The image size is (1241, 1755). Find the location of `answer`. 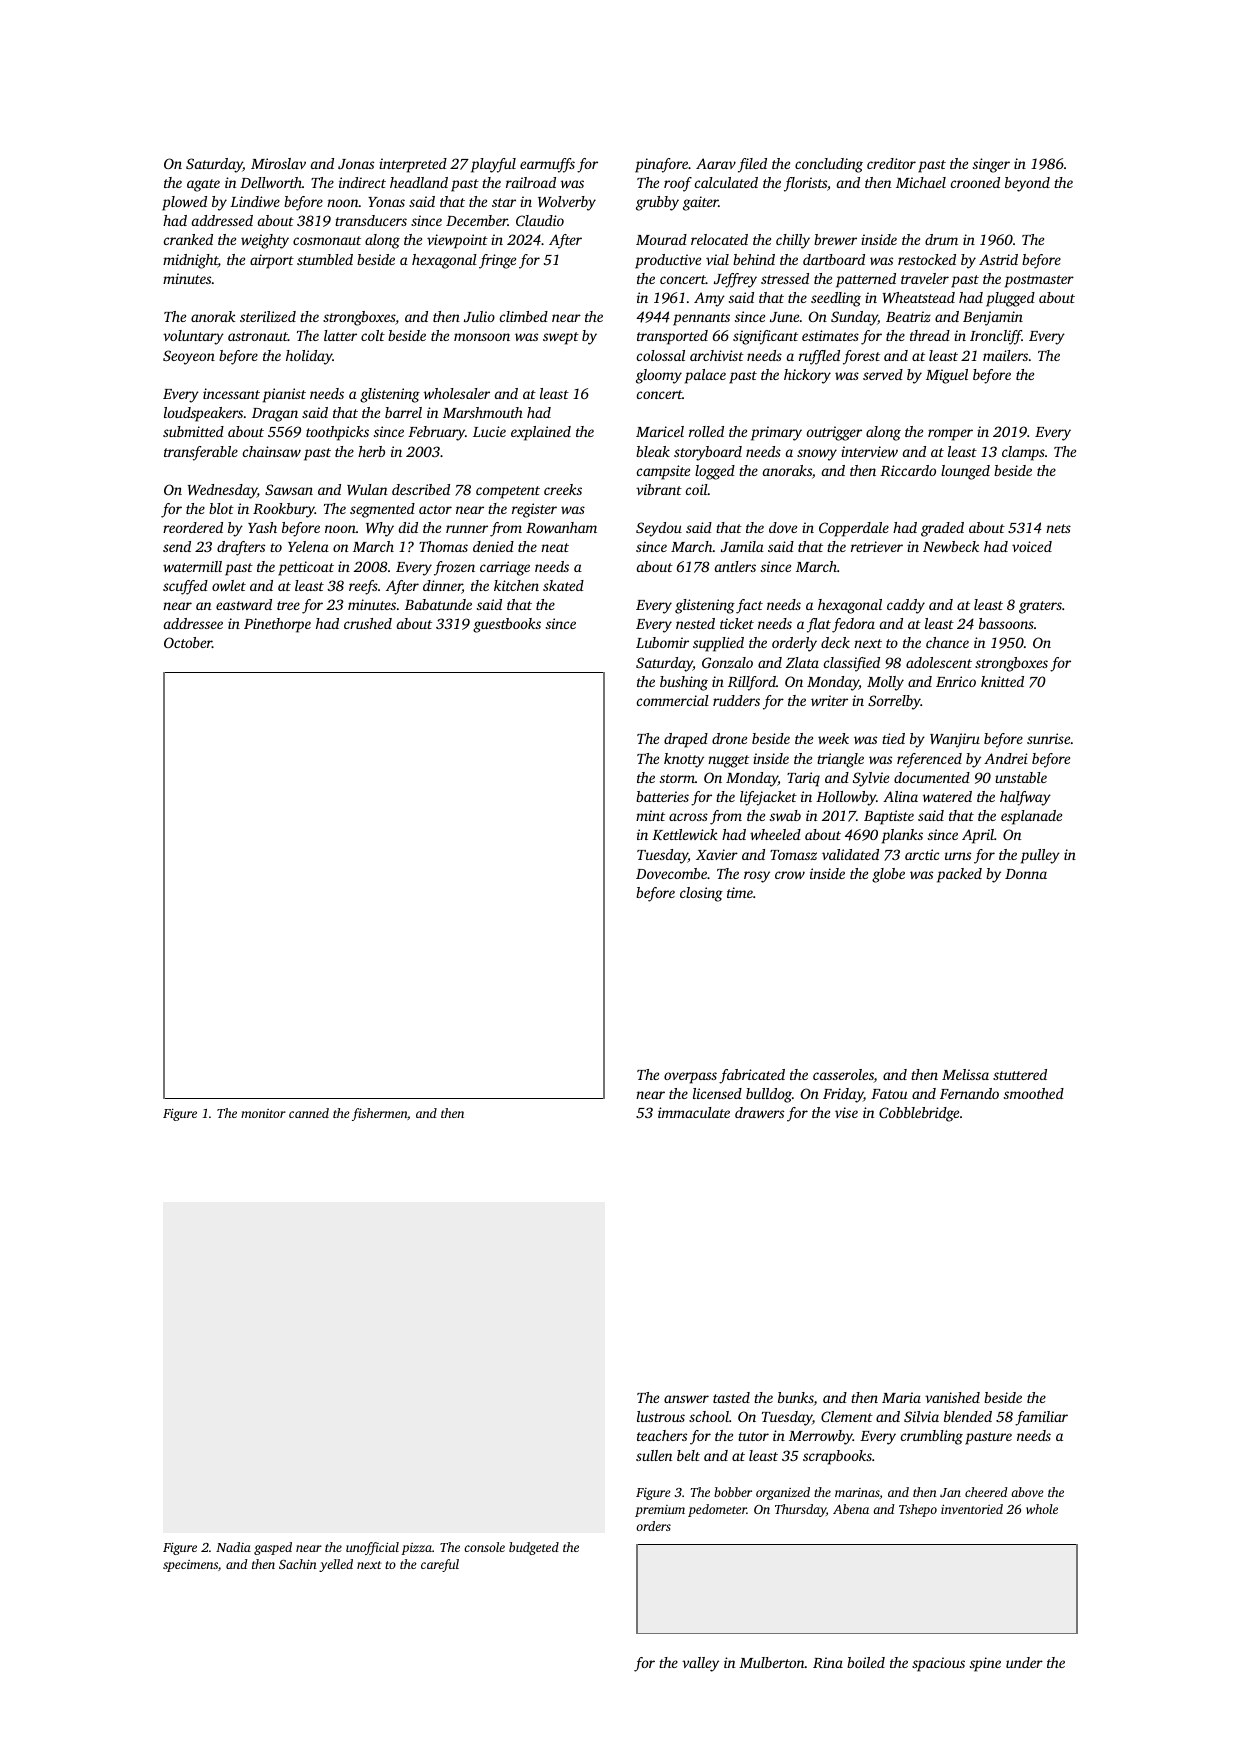

answer is located at coordinates (686, 1399).
